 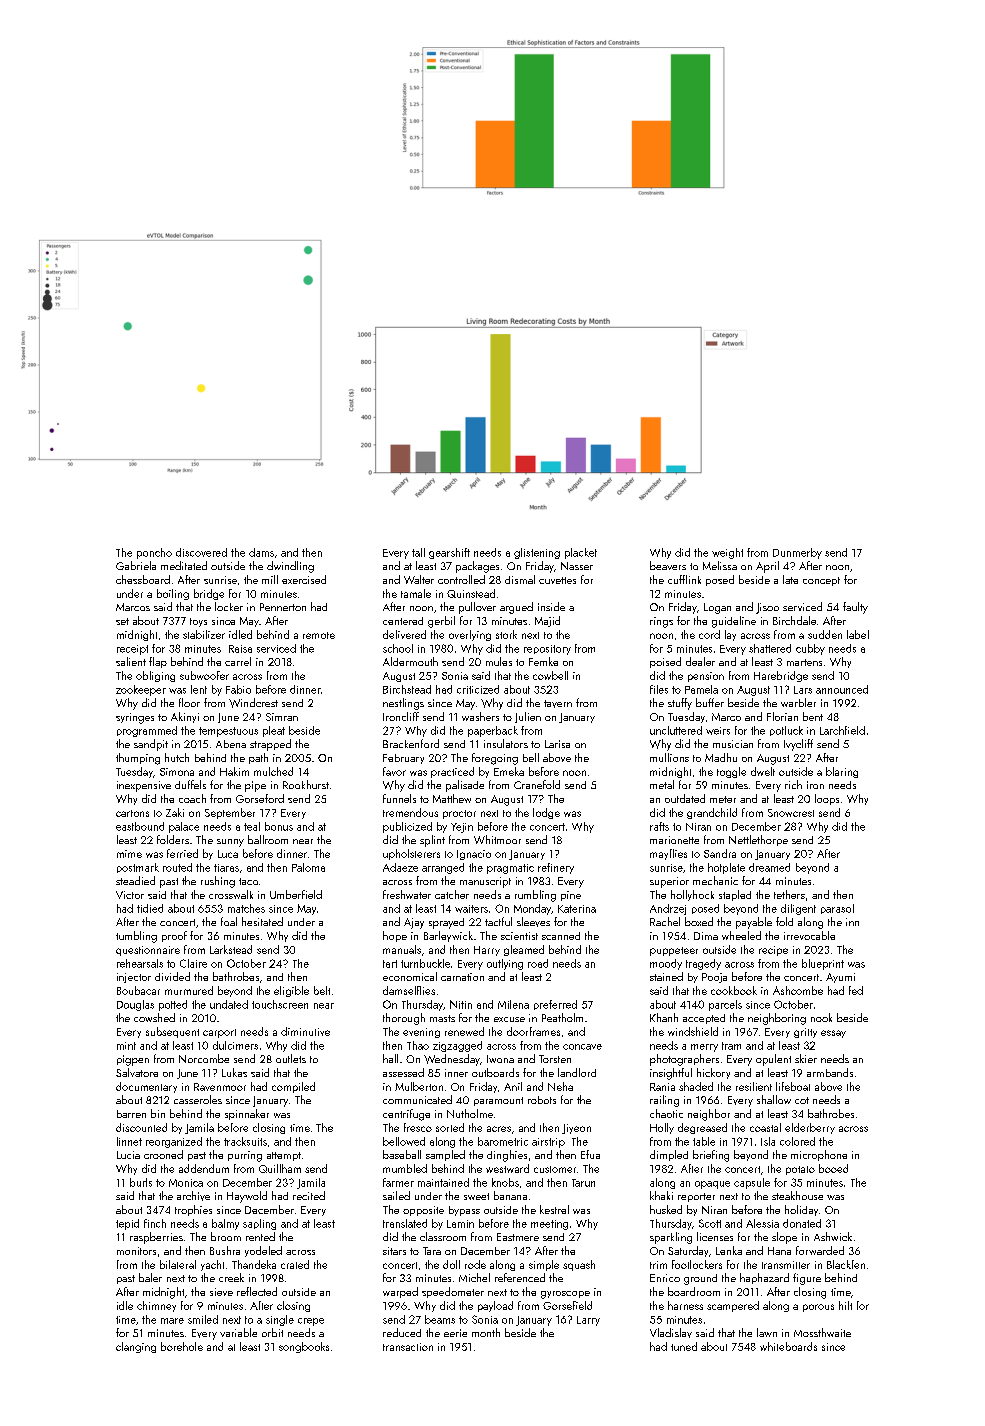 What do you see at coordinates (797, 553) in the screenshot?
I see `Dunmerby` at bounding box center [797, 553].
